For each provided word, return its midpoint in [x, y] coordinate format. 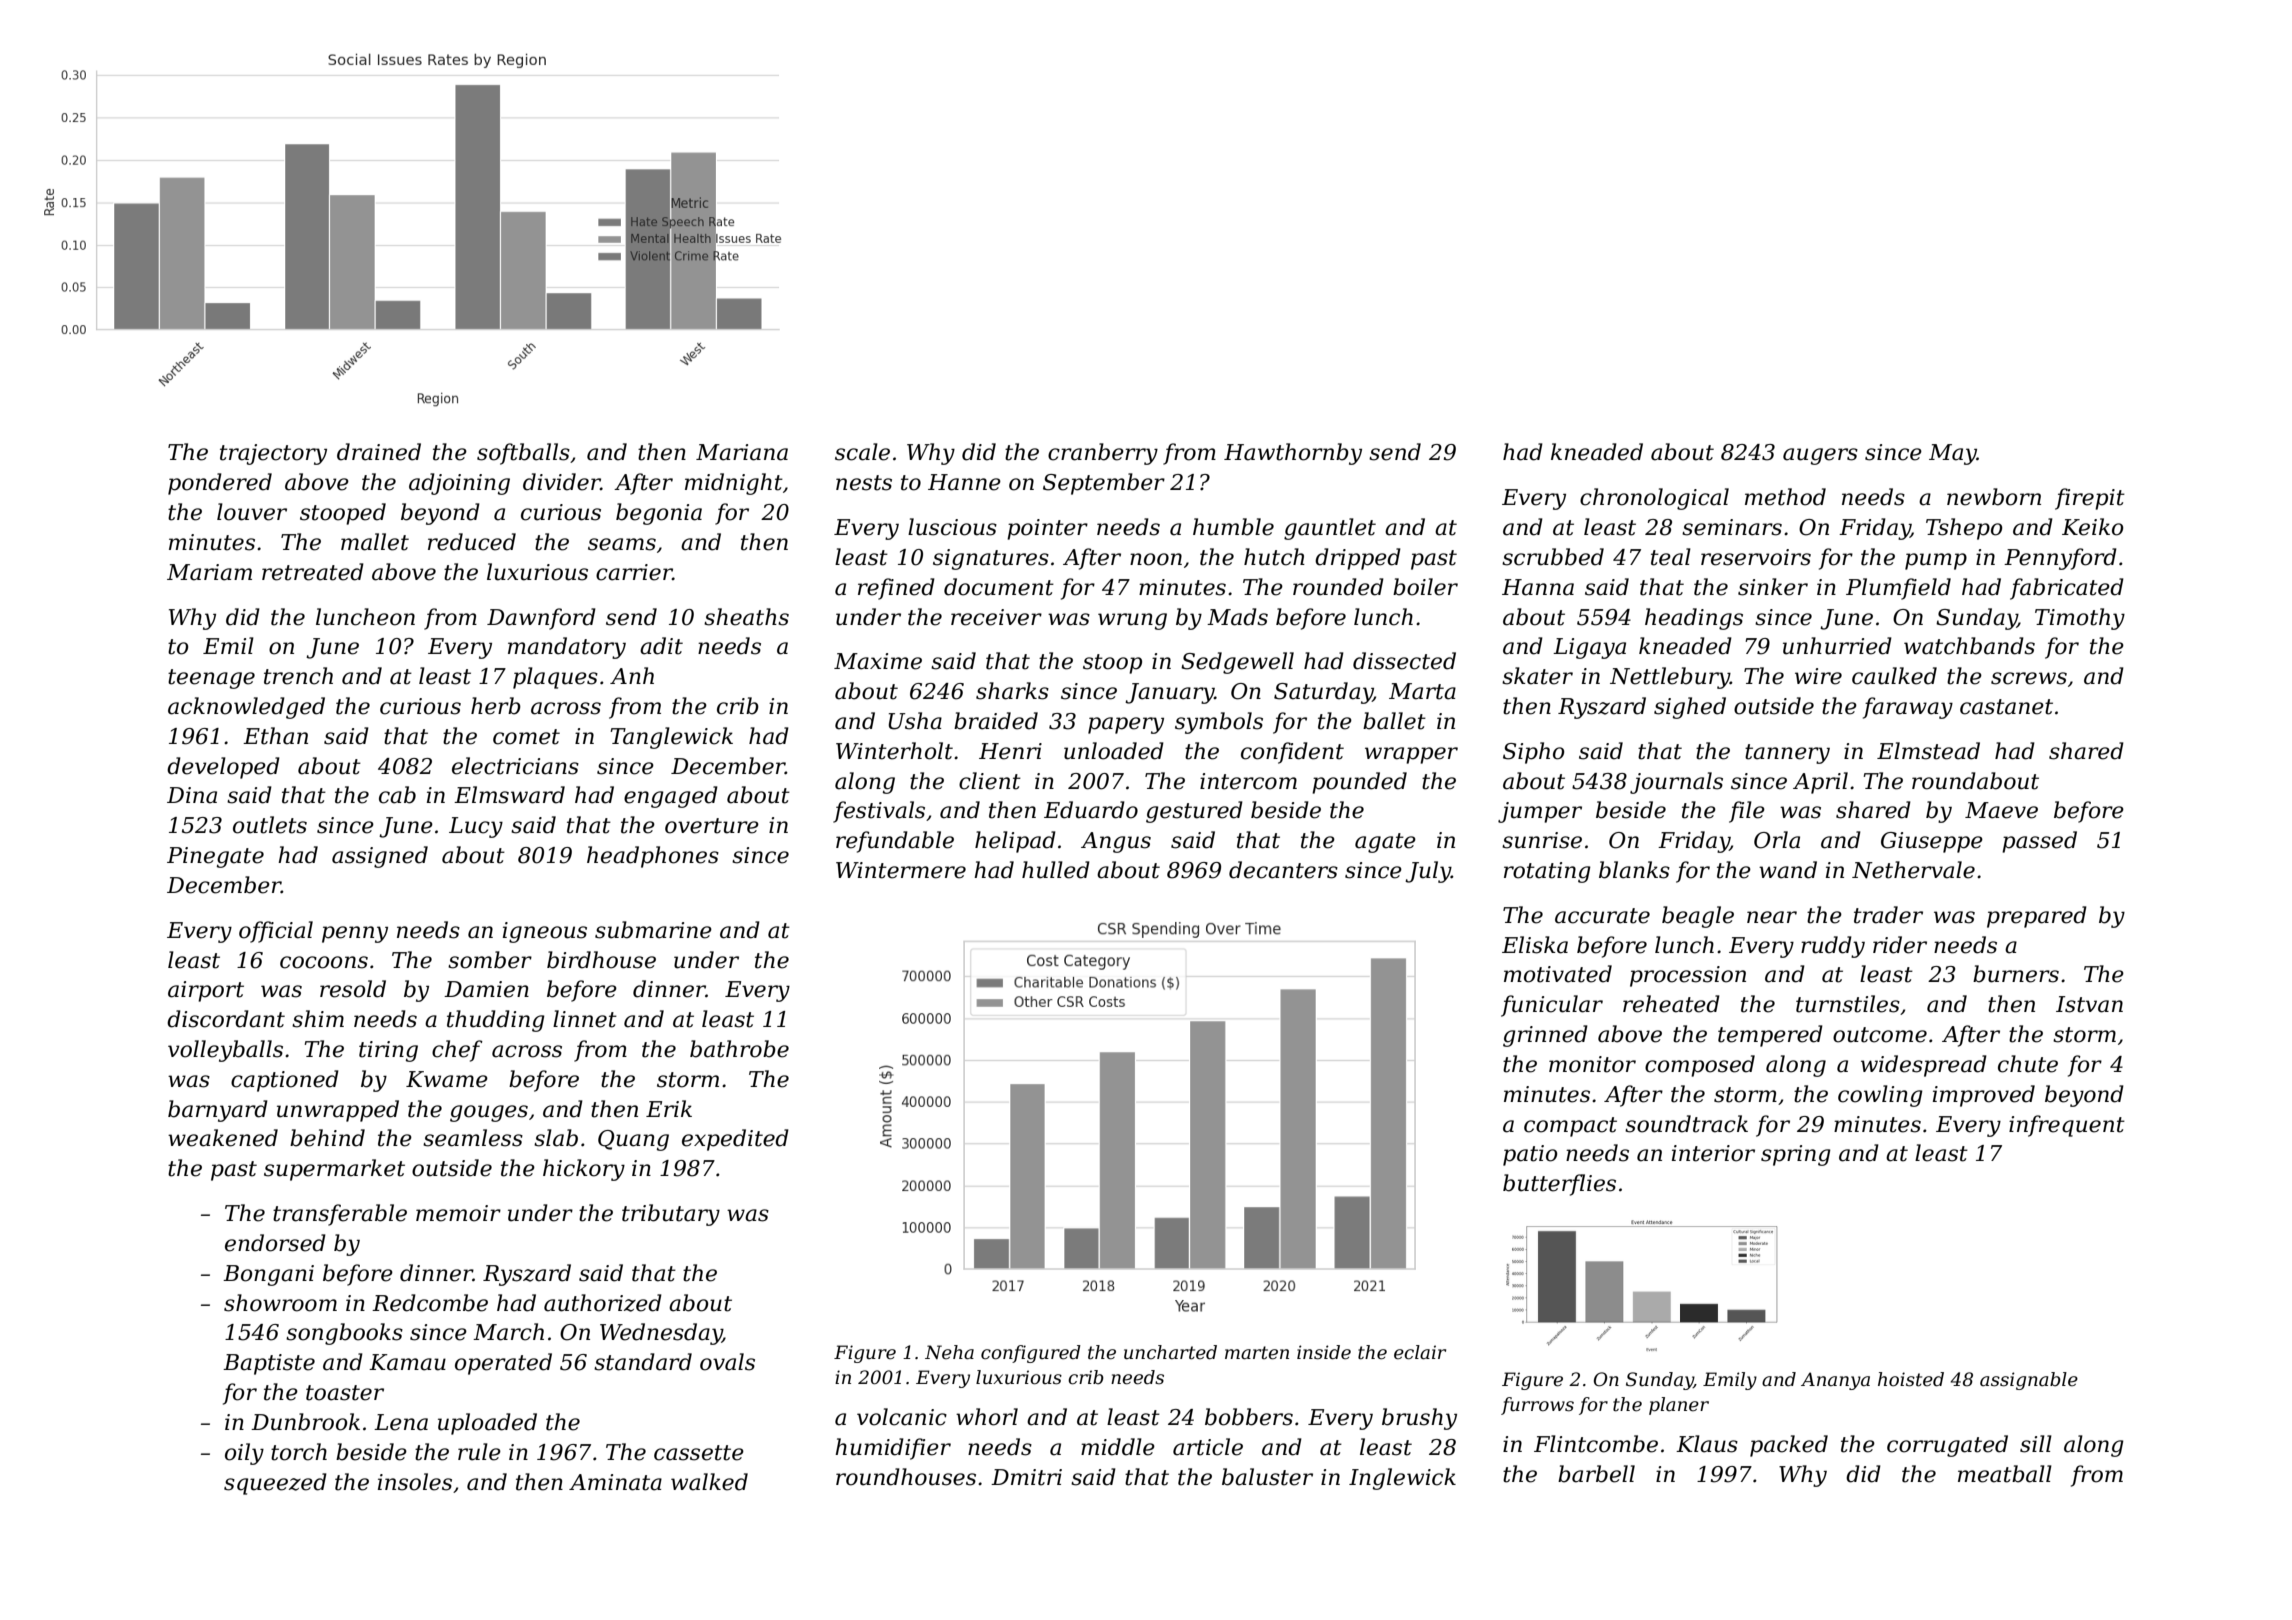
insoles [415, 1482]
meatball [2005, 1474]
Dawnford [541, 619]
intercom [1248, 781]
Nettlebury [1670, 678]
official [276, 932]
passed [2039, 842]
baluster [1267, 1477]
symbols [1219, 723]
